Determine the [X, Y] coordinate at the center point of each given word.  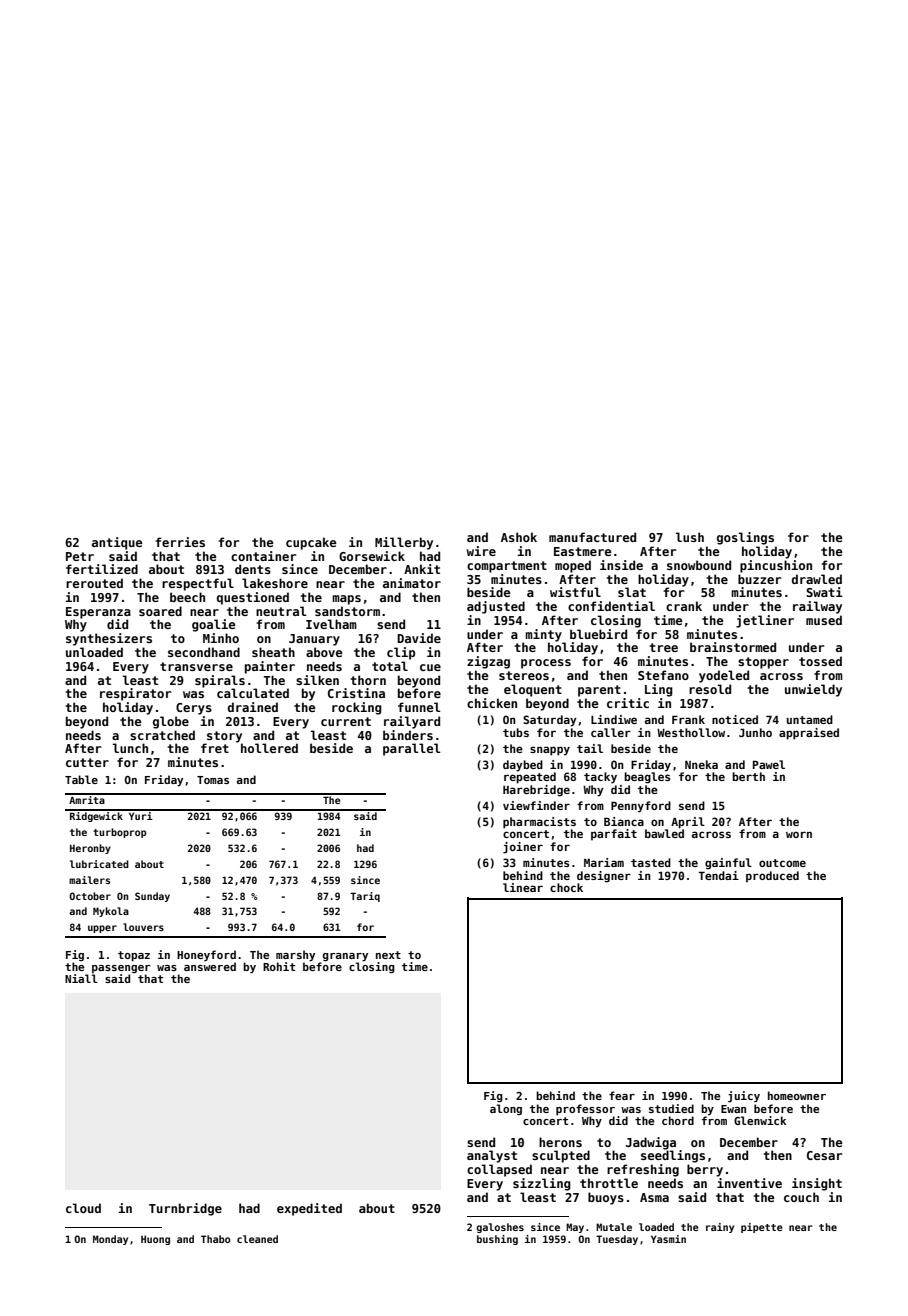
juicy [744, 1097]
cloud [83, 1208]
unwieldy [813, 690]
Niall [81, 978]
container [264, 556]
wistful [575, 592]
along [506, 1109]
